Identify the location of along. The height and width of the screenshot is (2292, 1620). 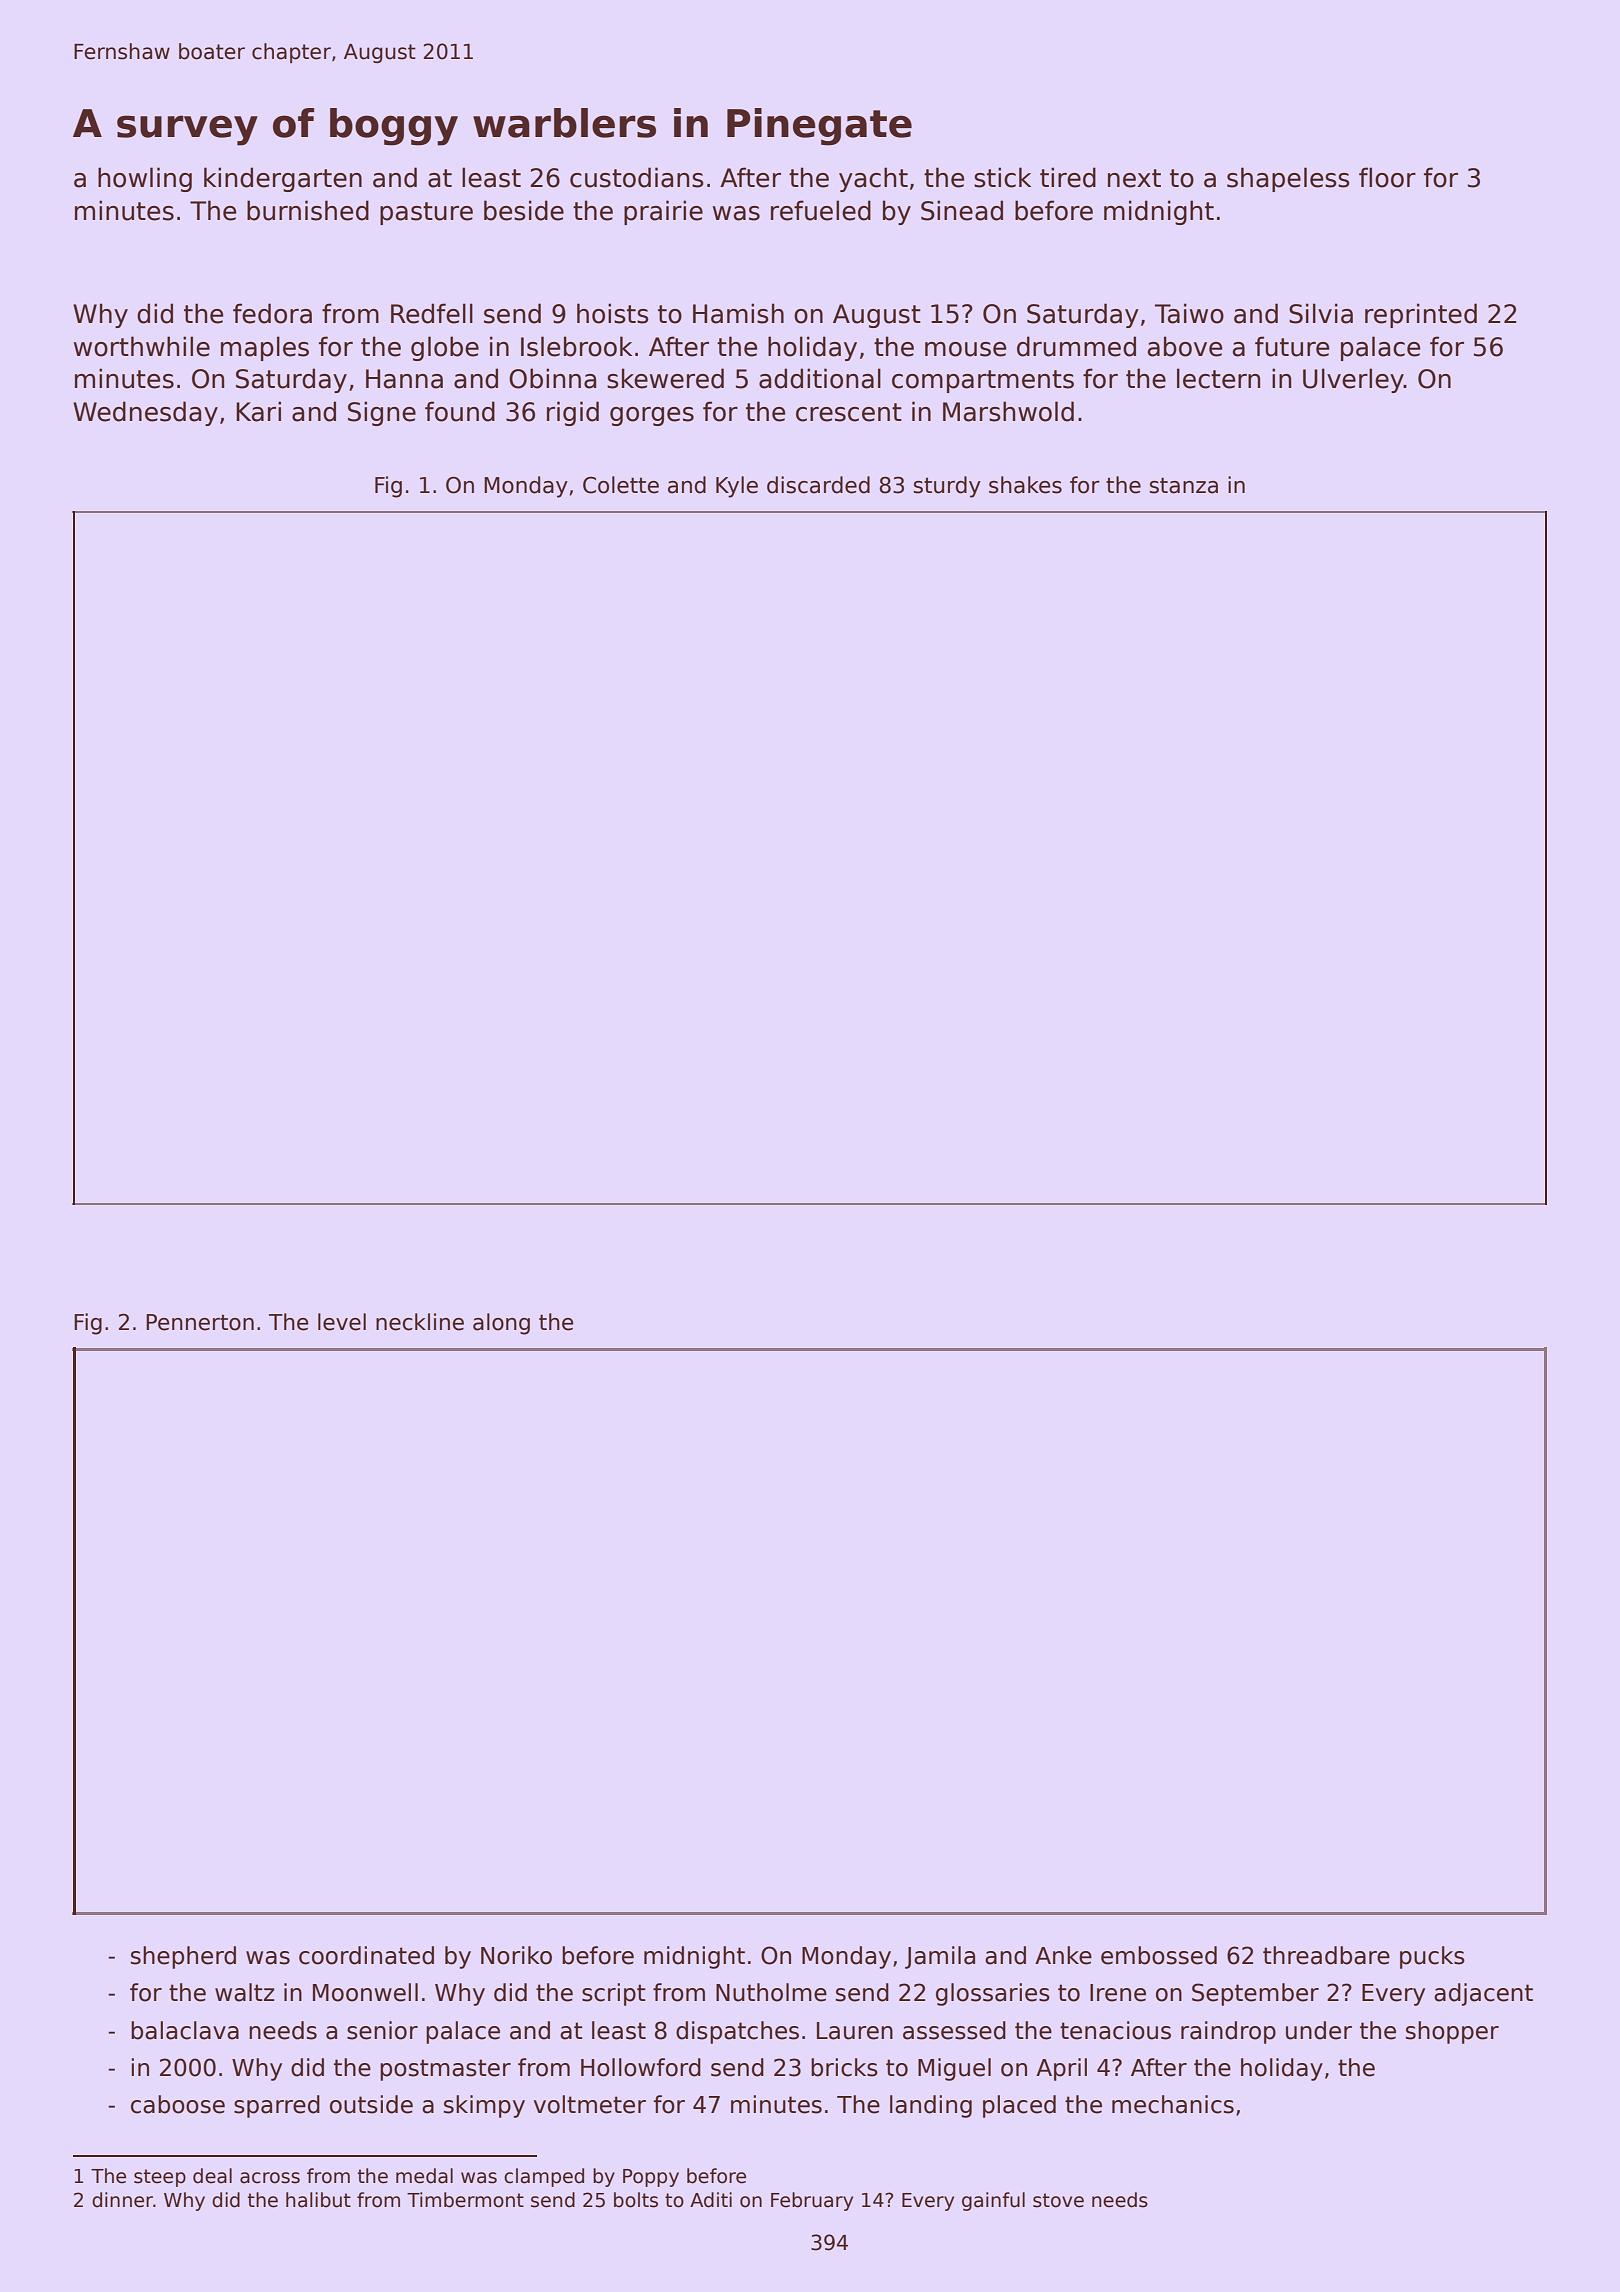
(501, 1324).
